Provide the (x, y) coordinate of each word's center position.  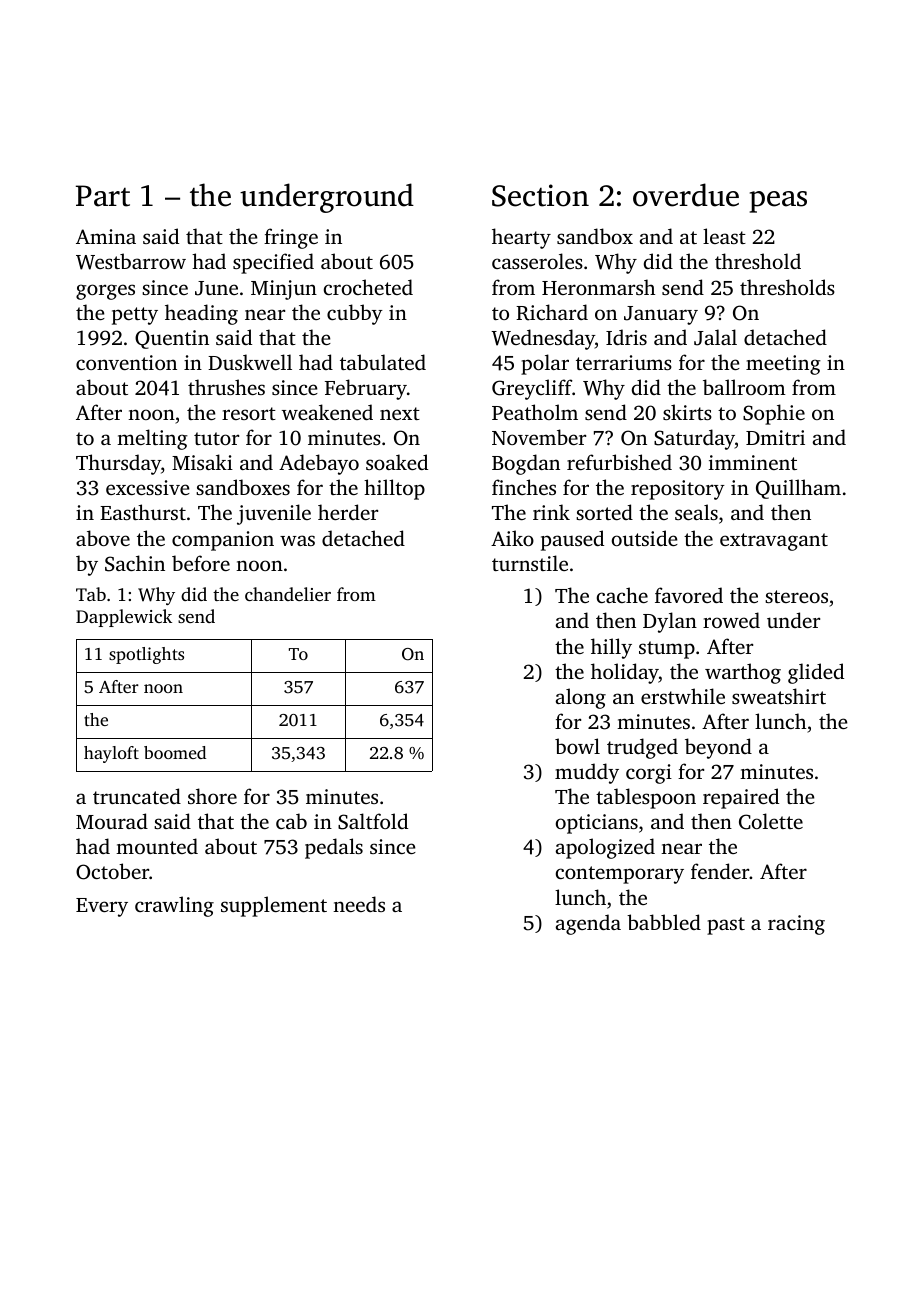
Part (103, 196)
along (581, 698)
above (103, 538)
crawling (174, 906)
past (726, 926)
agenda (588, 924)
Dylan (670, 622)
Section (540, 195)
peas (778, 202)
